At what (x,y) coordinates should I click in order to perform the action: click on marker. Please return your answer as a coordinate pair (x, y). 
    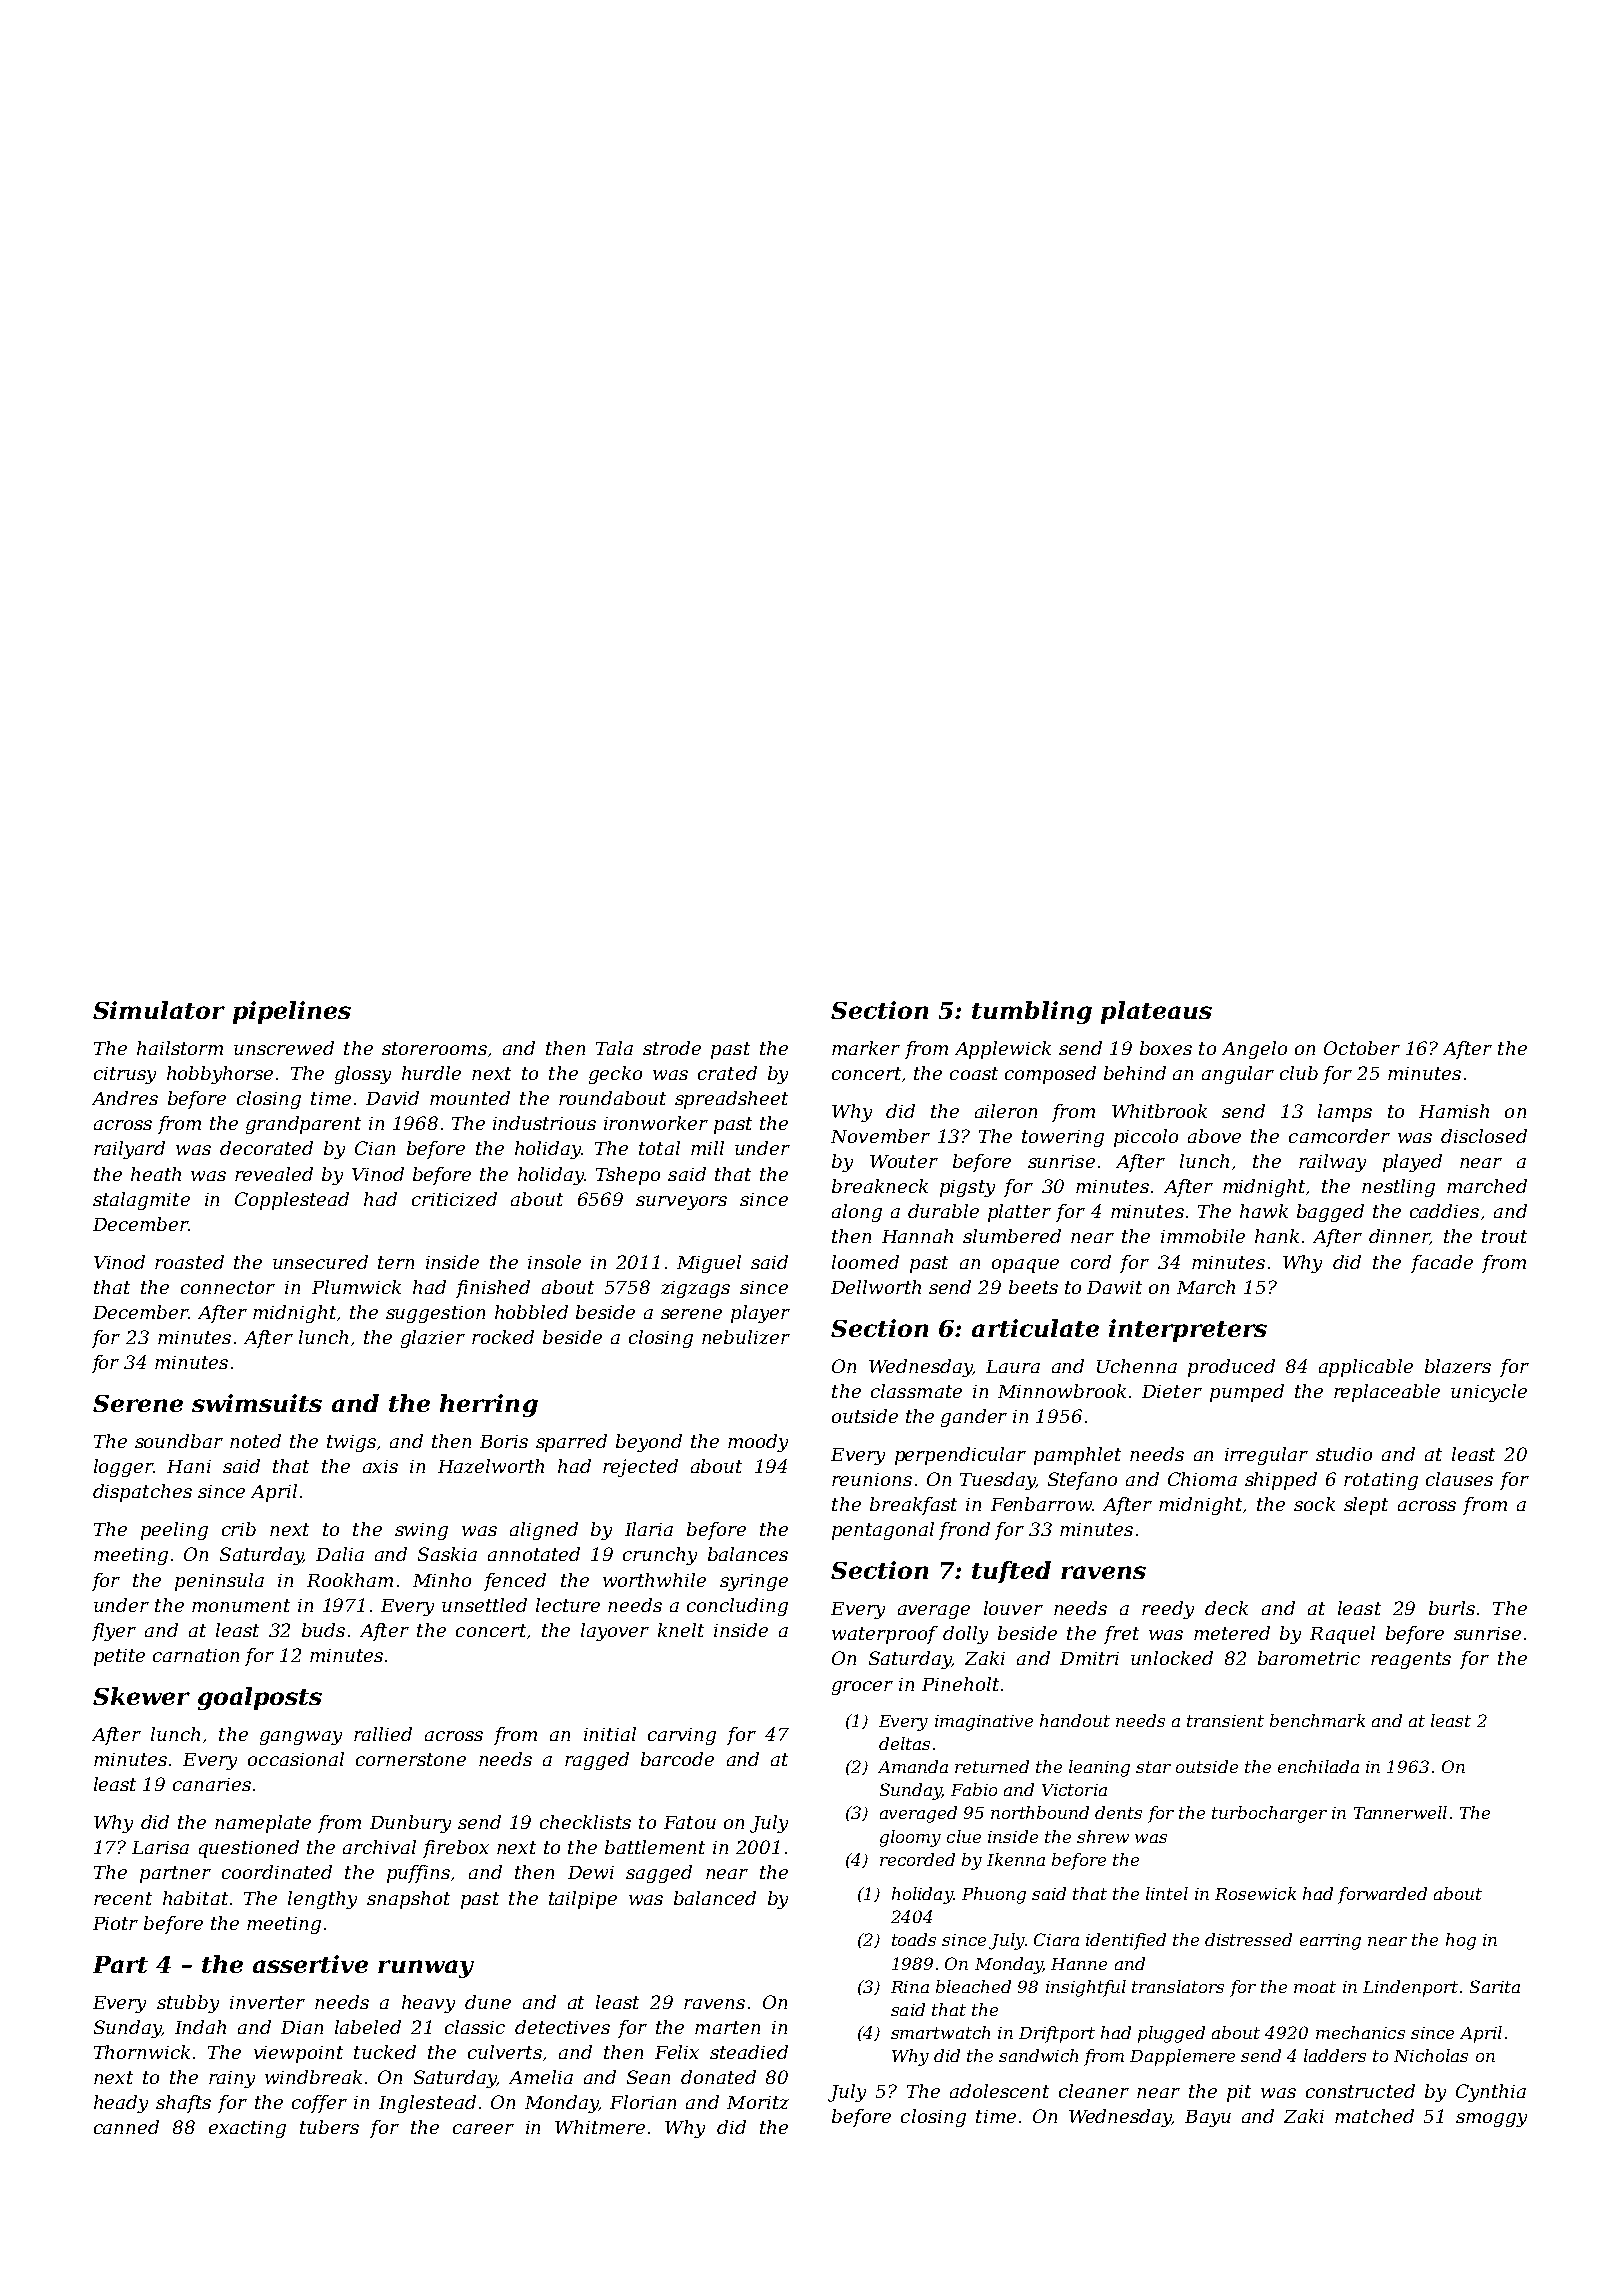
    Looking at the image, I should click on (866, 1048).
